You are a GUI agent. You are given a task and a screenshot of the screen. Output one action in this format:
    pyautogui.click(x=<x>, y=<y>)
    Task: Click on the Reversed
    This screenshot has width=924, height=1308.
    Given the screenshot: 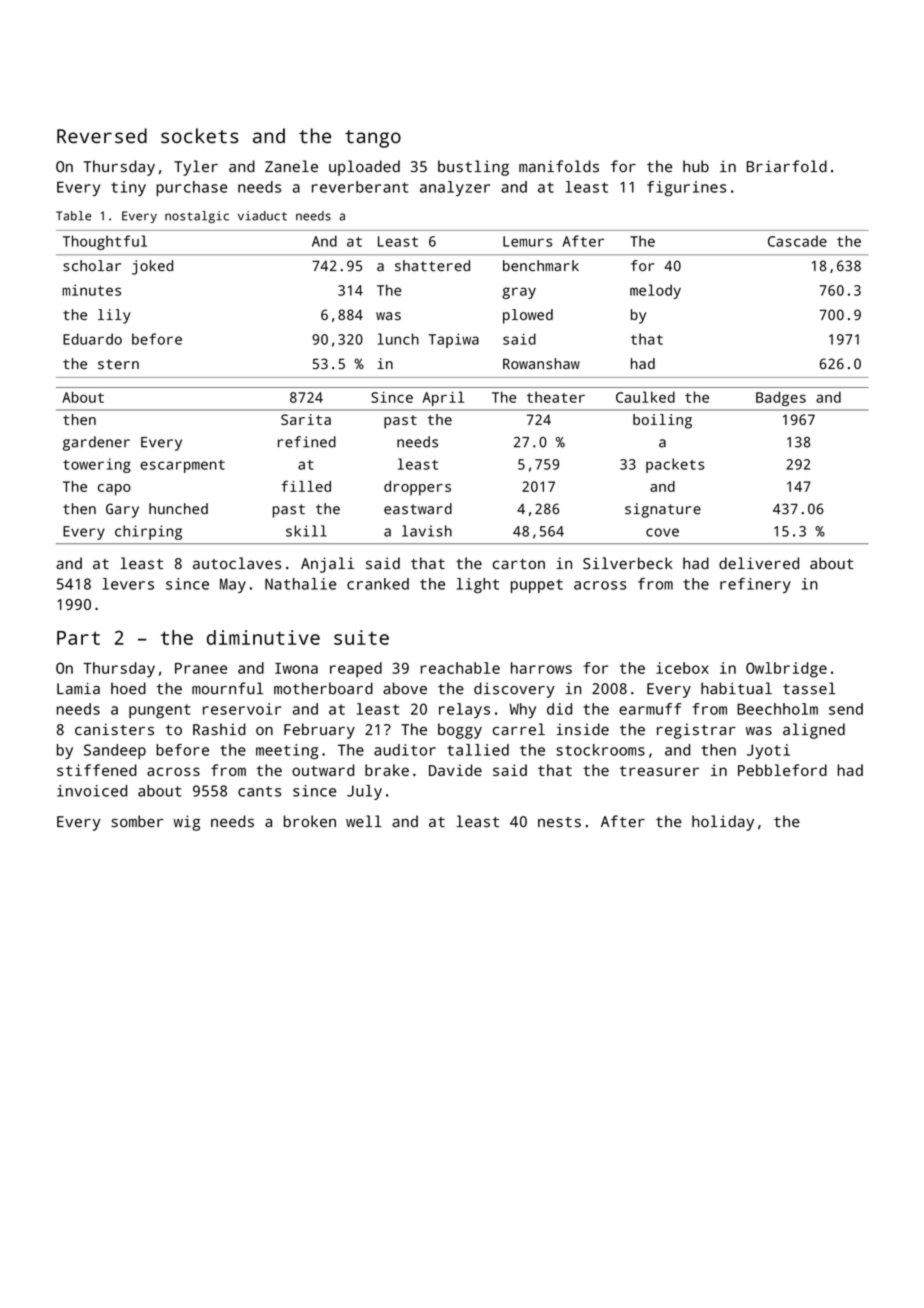 What is the action you would take?
    pyautogui.click(x=102, y=136)
